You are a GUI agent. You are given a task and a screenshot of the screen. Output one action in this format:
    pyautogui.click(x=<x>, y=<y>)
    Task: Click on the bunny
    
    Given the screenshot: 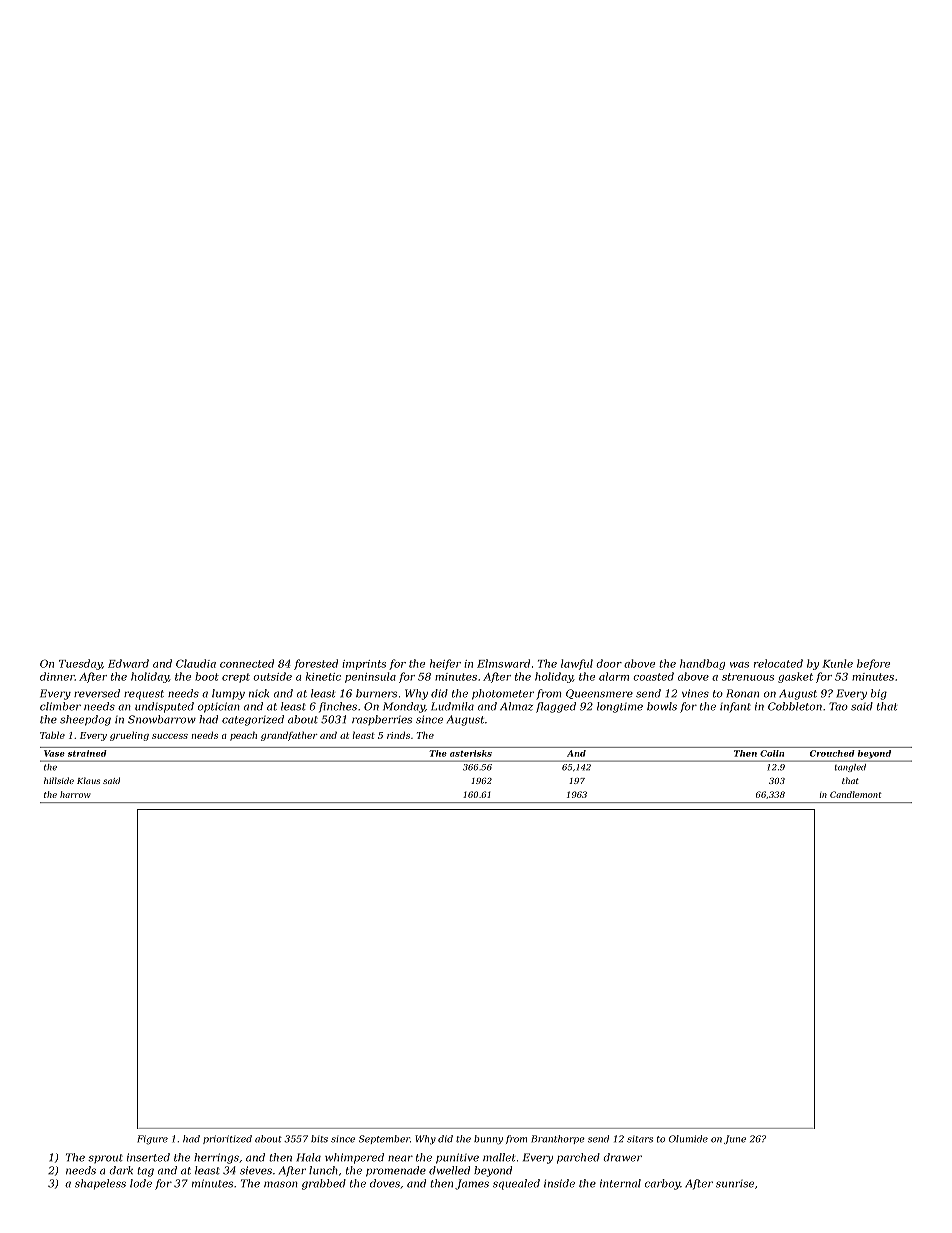 What is the action you would take?
    pyautogui.click(x=488, y=1140)
